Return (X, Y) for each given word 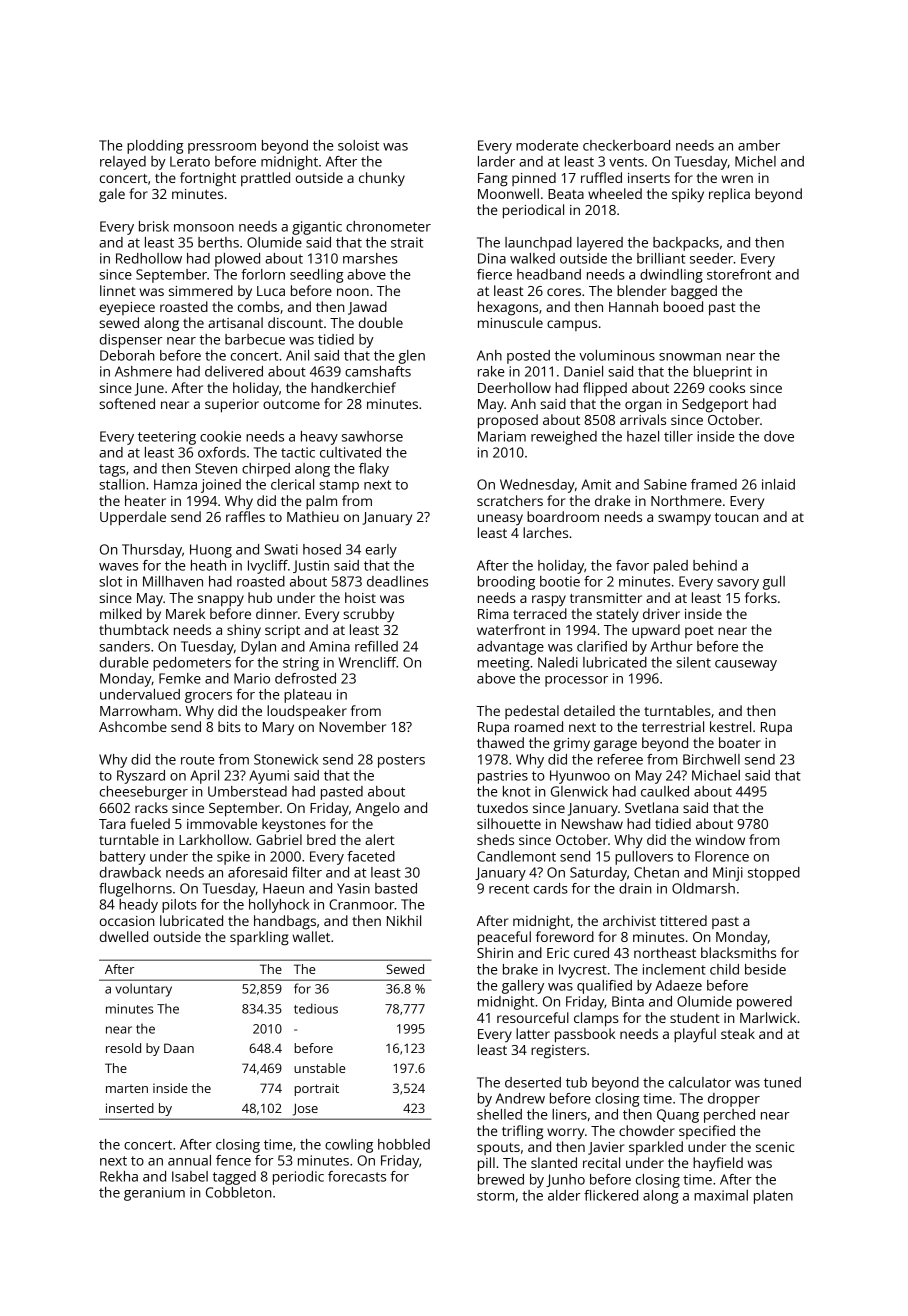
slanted (554, 1162)
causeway (746, 665)
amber (759, 145)
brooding (506, 583)
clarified (602, 646)
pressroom (222, 148)
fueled (150, 823)
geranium (154, 1194)
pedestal (532, 712)
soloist (358, 145)
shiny (244, 631)
